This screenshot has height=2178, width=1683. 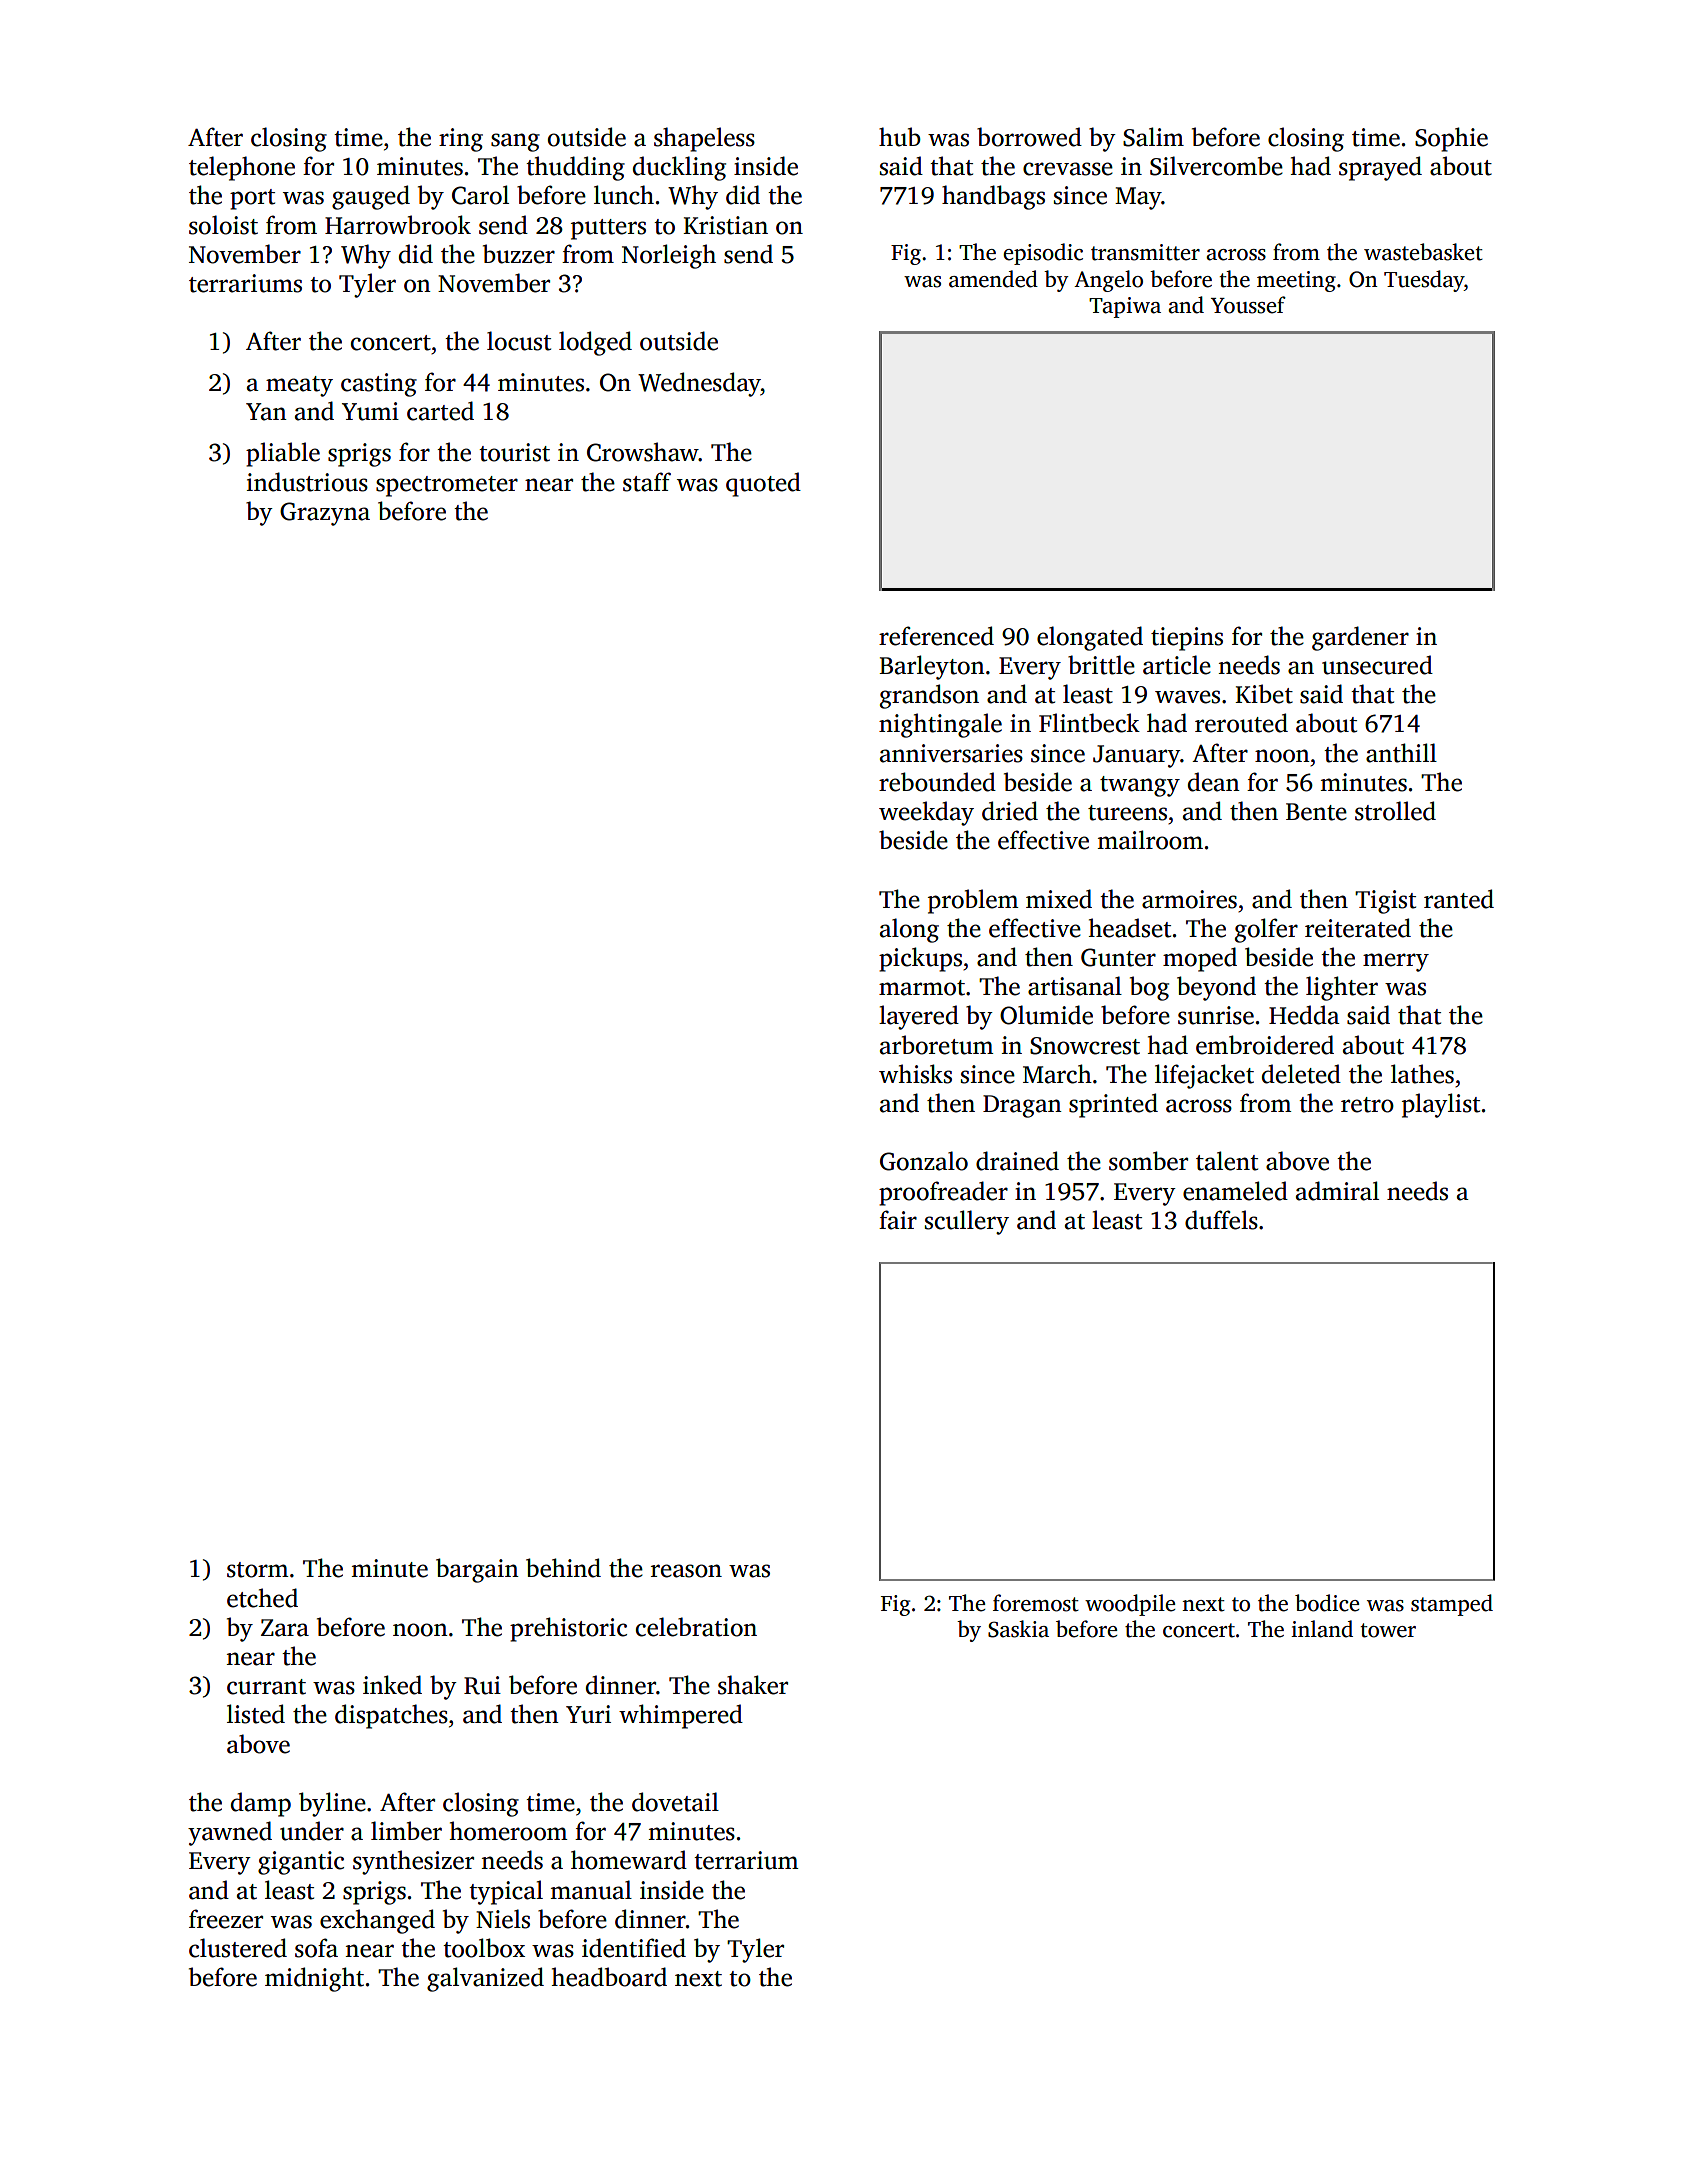 I want to click on amended, so click(x=993, y=279).
